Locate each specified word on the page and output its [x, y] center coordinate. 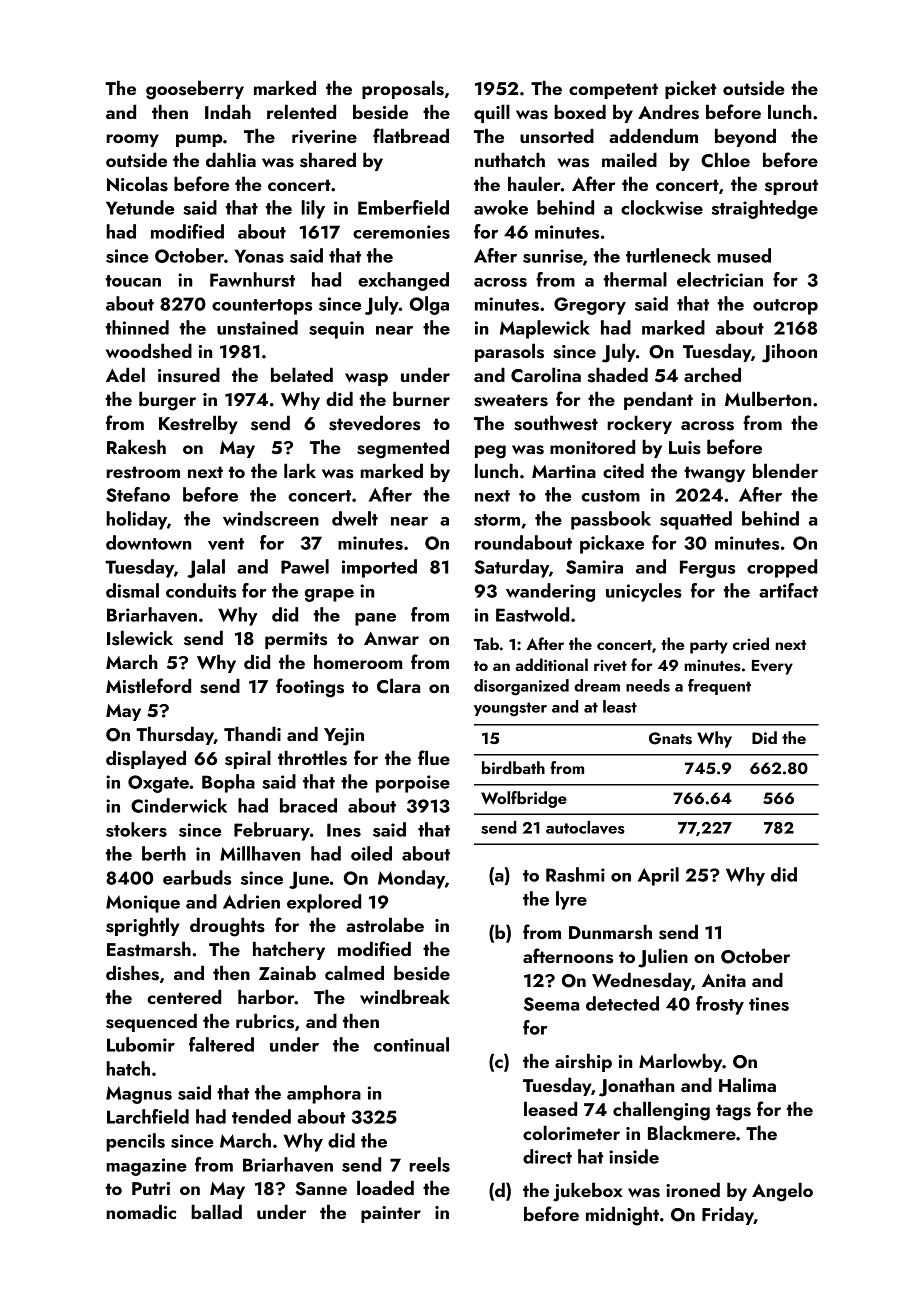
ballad [216, 1211]
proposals [403, 89]
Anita [724, 980]
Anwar [391, 638]
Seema [551, 1004]
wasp [366, 379]
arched [712, 374]
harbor [266, 996]
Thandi [252, 733]
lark [300, 470]
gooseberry [195, 90]
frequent [719, 687]
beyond [745, 137]
